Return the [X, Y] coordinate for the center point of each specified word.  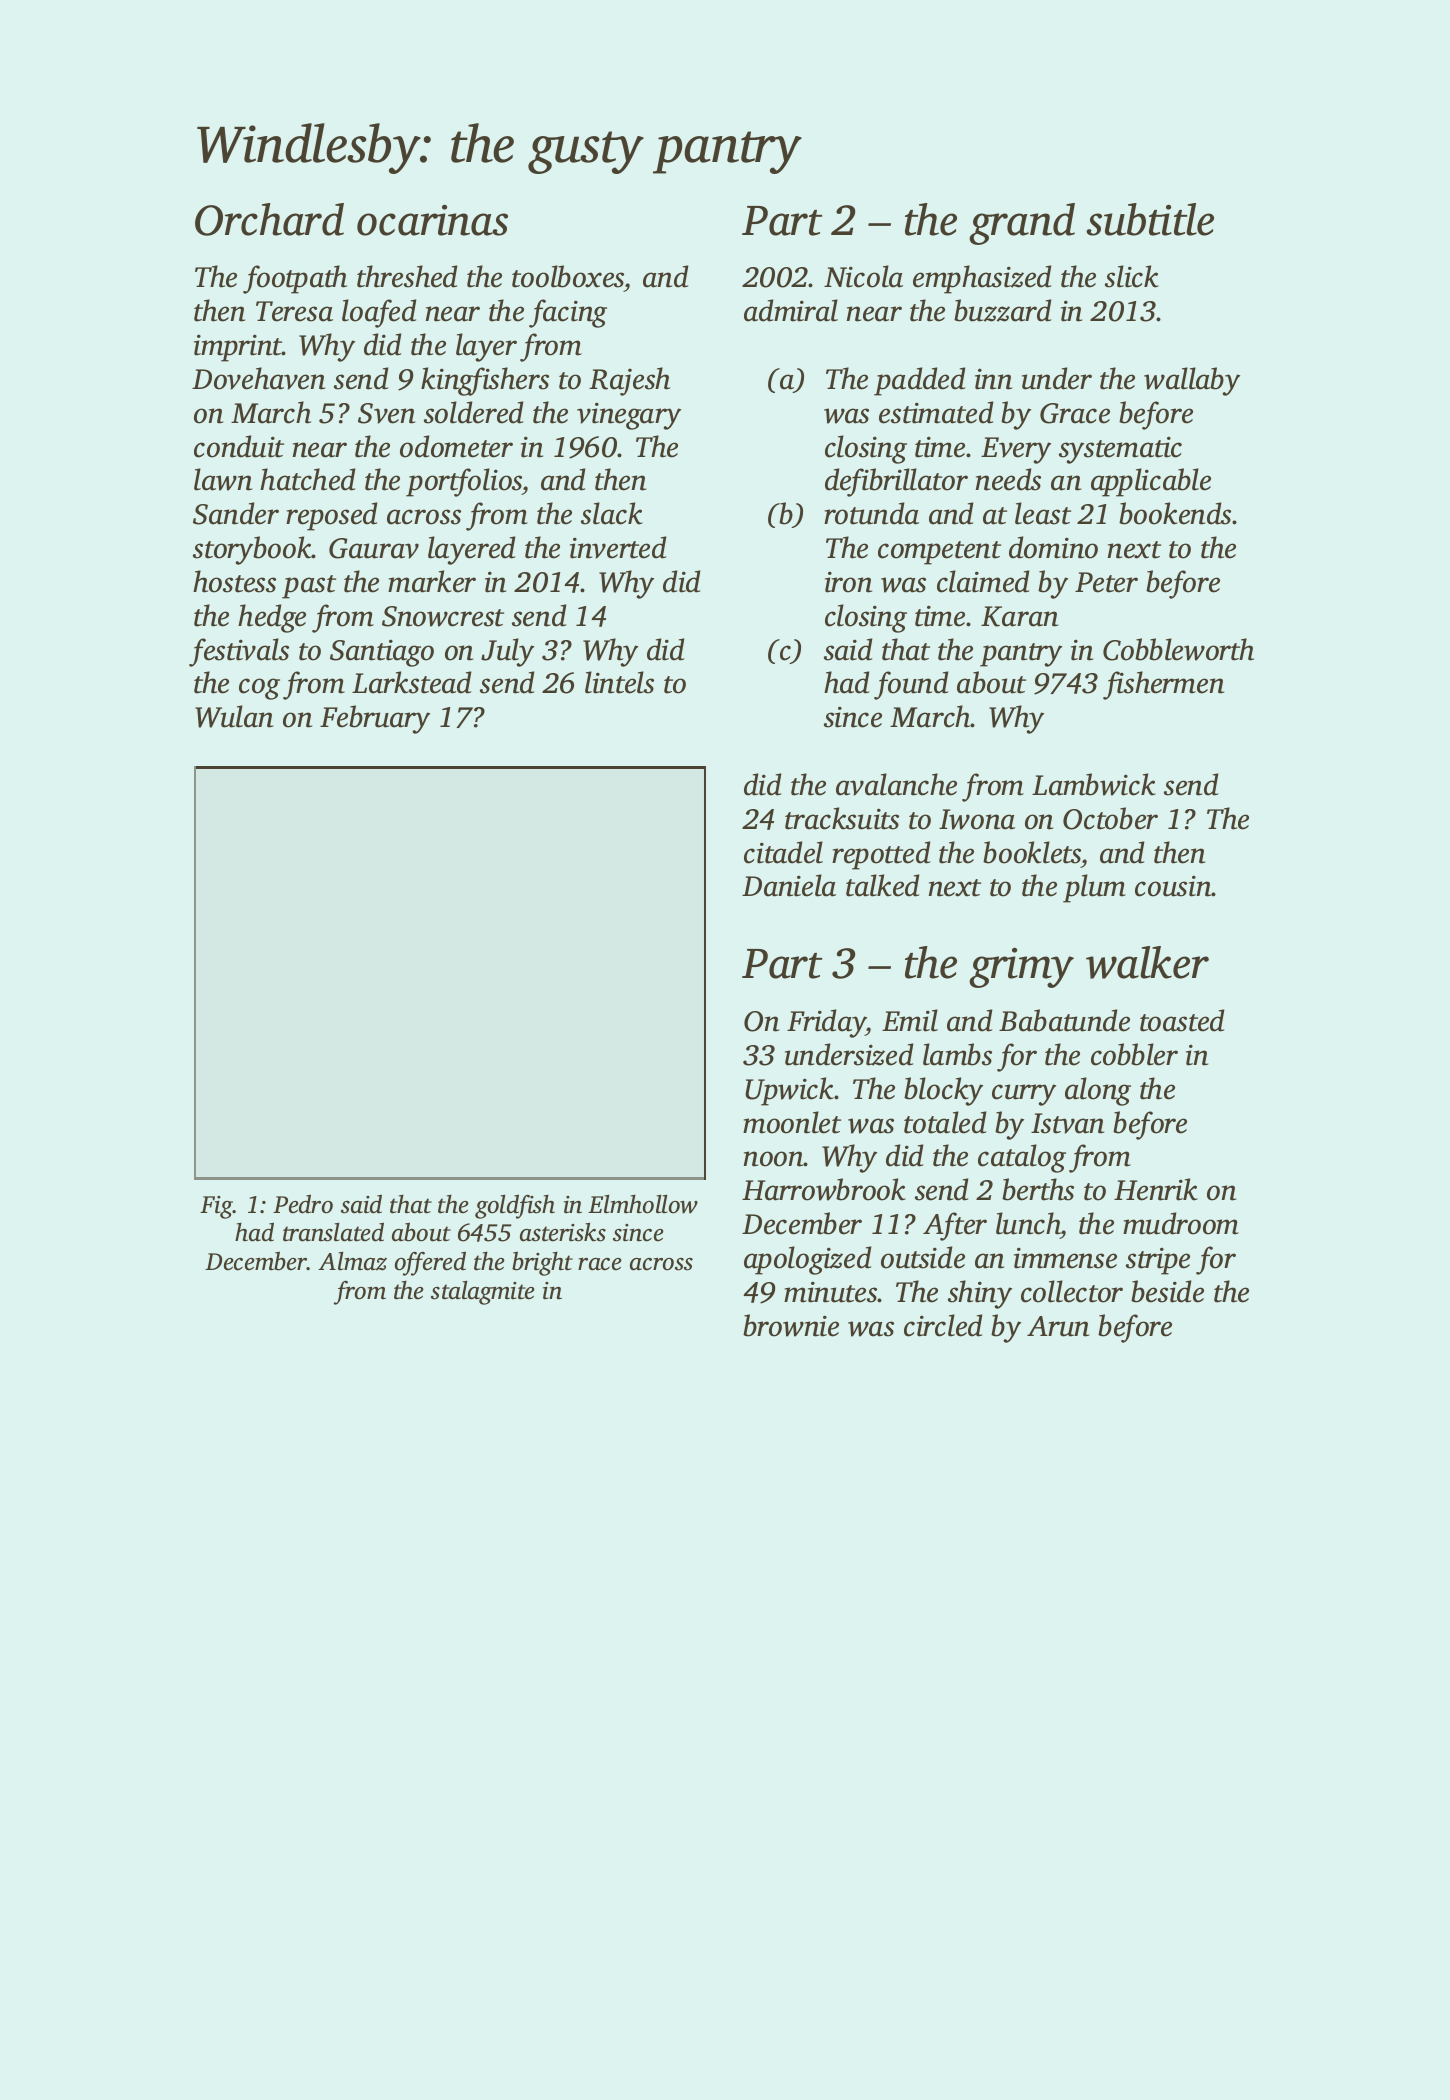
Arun [1058, 1326]
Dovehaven [258, 378]
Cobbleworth [1178, 649]
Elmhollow [643, 1204]
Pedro [303, 1204]
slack [612, 513]
